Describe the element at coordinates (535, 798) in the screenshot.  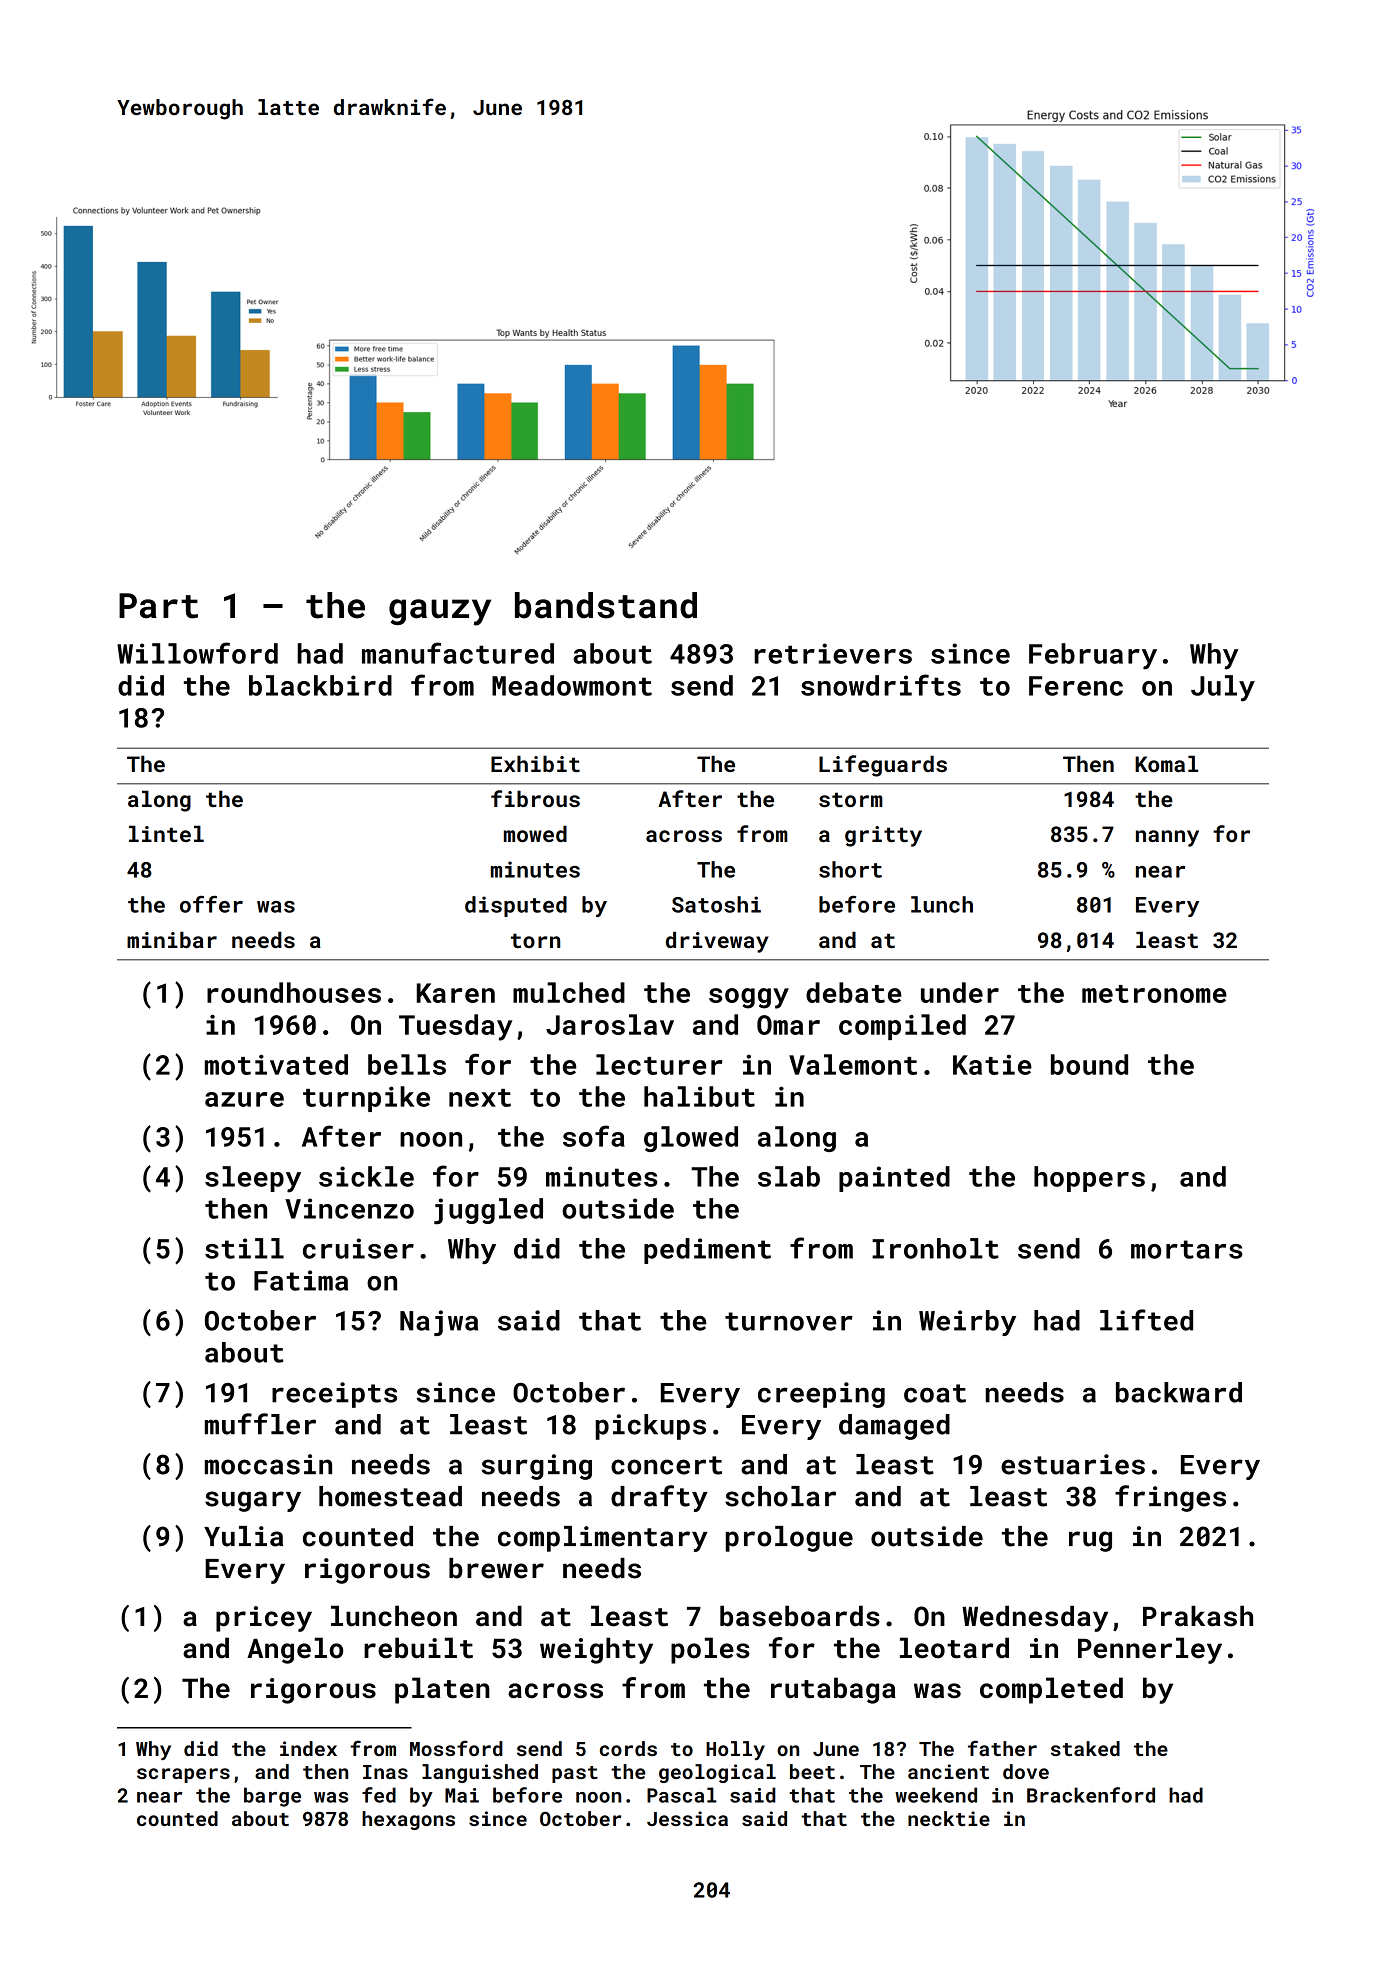
I see `fibrous` at that location.
